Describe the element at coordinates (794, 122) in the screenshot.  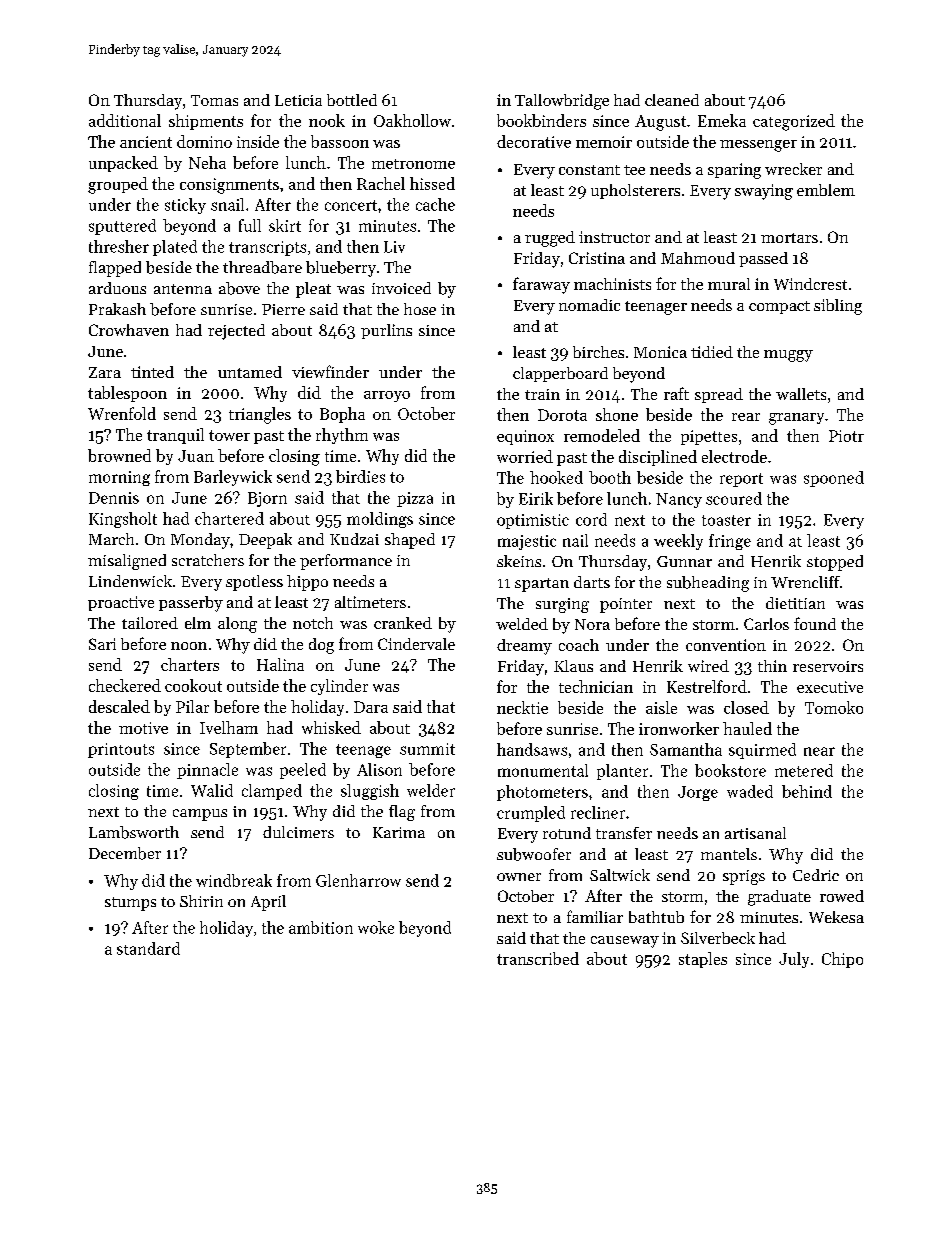
I see `categorized` at that location.
